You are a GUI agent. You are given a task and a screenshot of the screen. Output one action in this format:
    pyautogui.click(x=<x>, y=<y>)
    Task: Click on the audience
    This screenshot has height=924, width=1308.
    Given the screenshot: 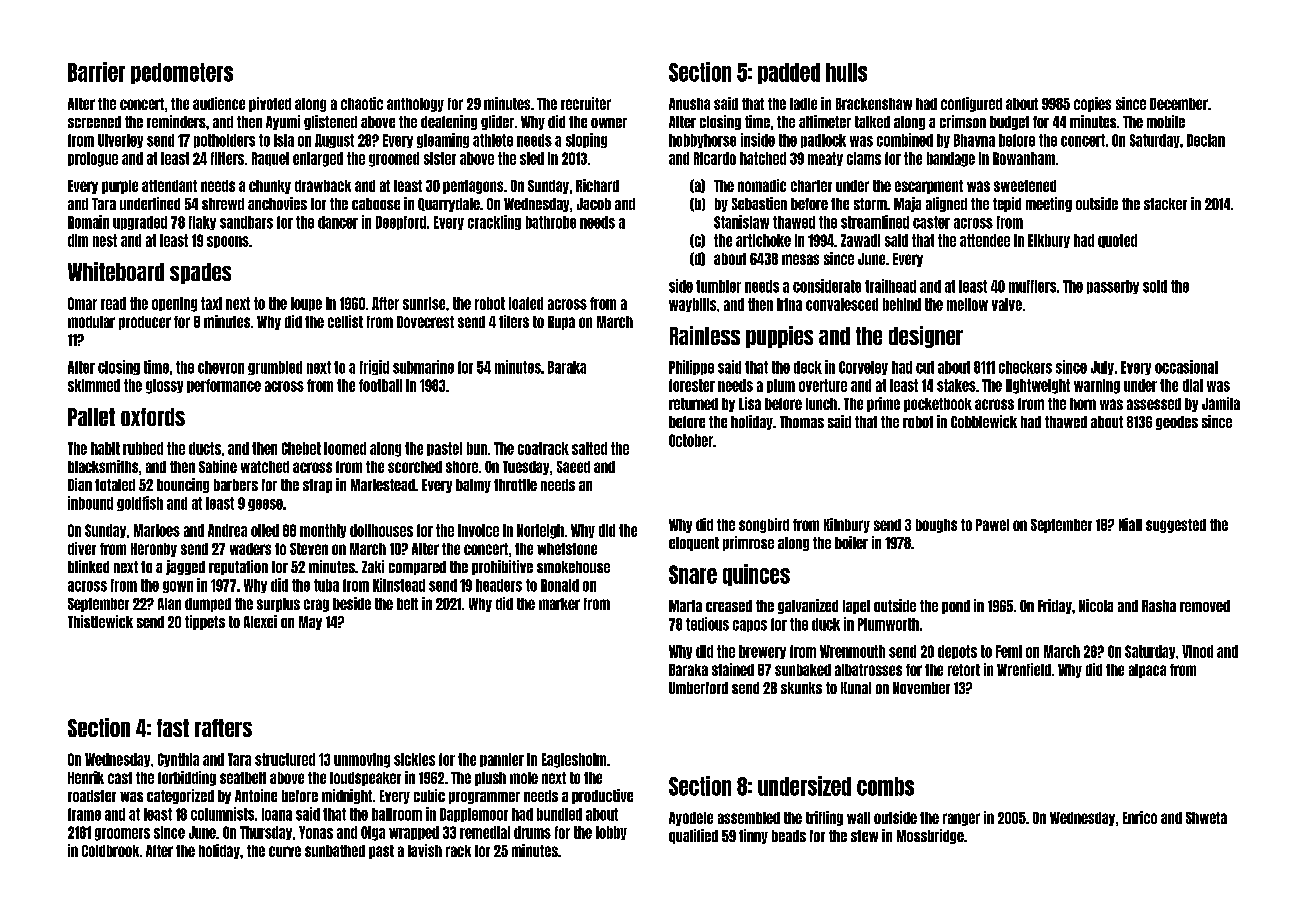 What is the action you would take?
    pyautogui.click(x=219, y=103)
